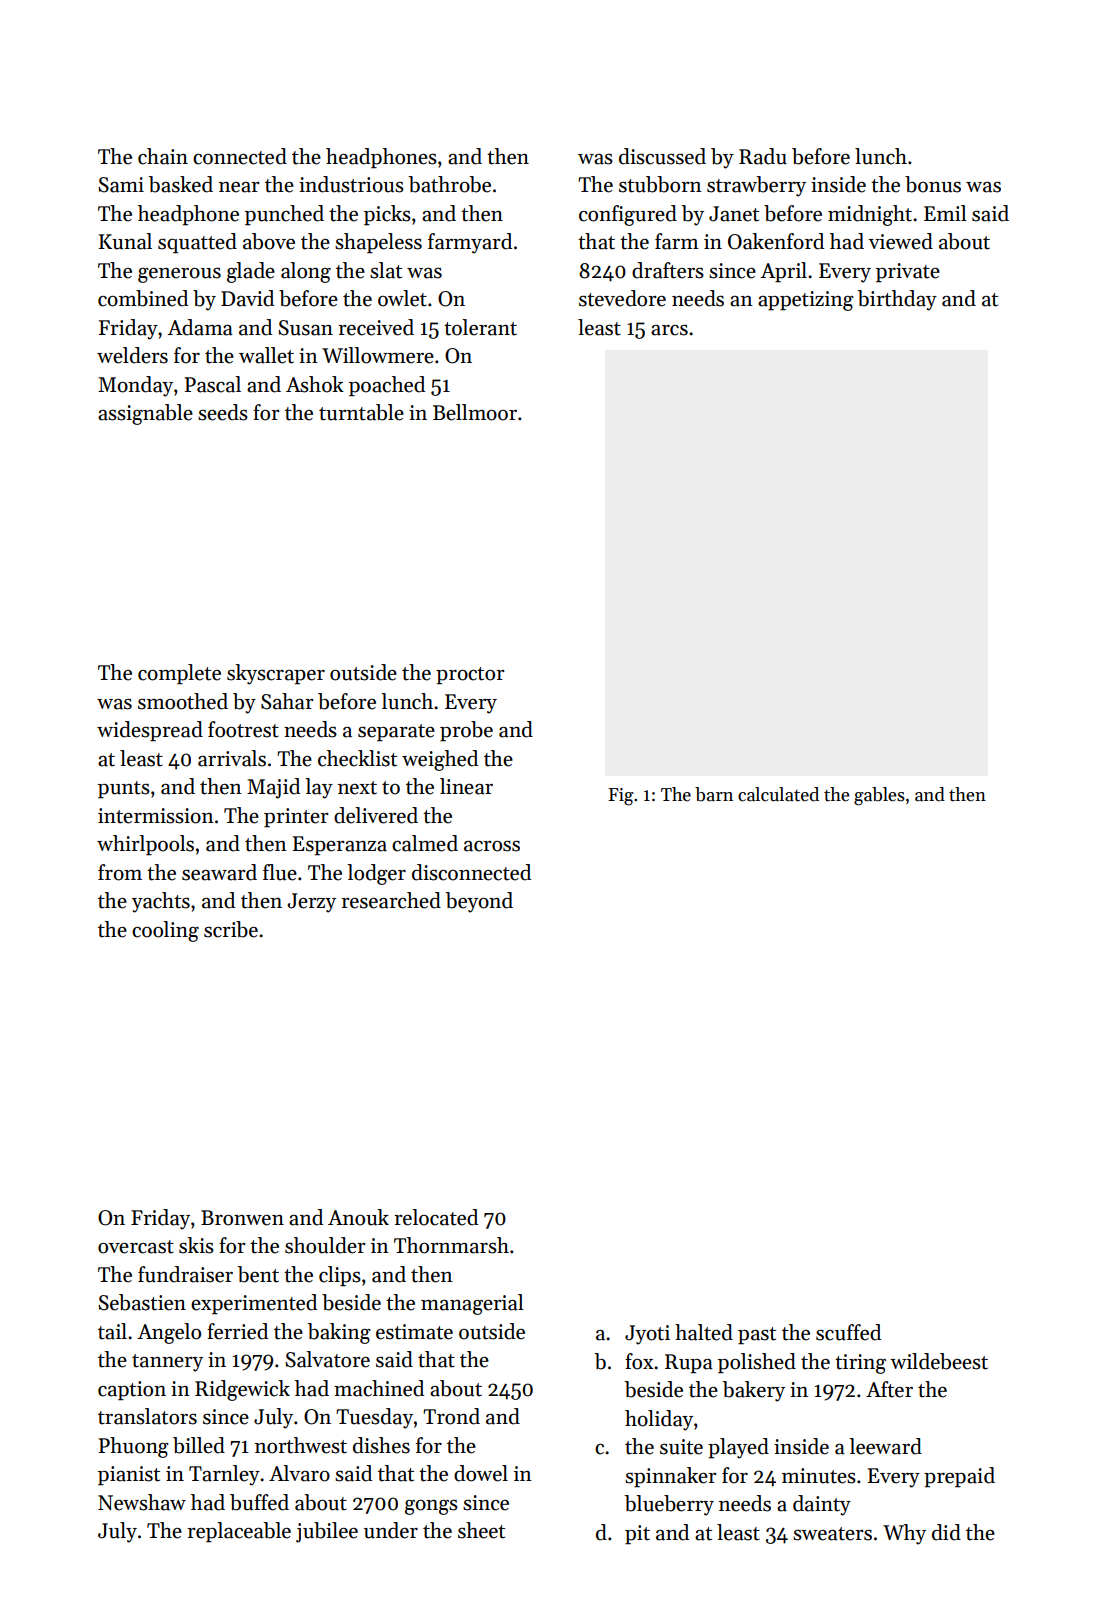  Describe the element at coordinates (239, 1532) in the image. I see `replaceable` at that location.
